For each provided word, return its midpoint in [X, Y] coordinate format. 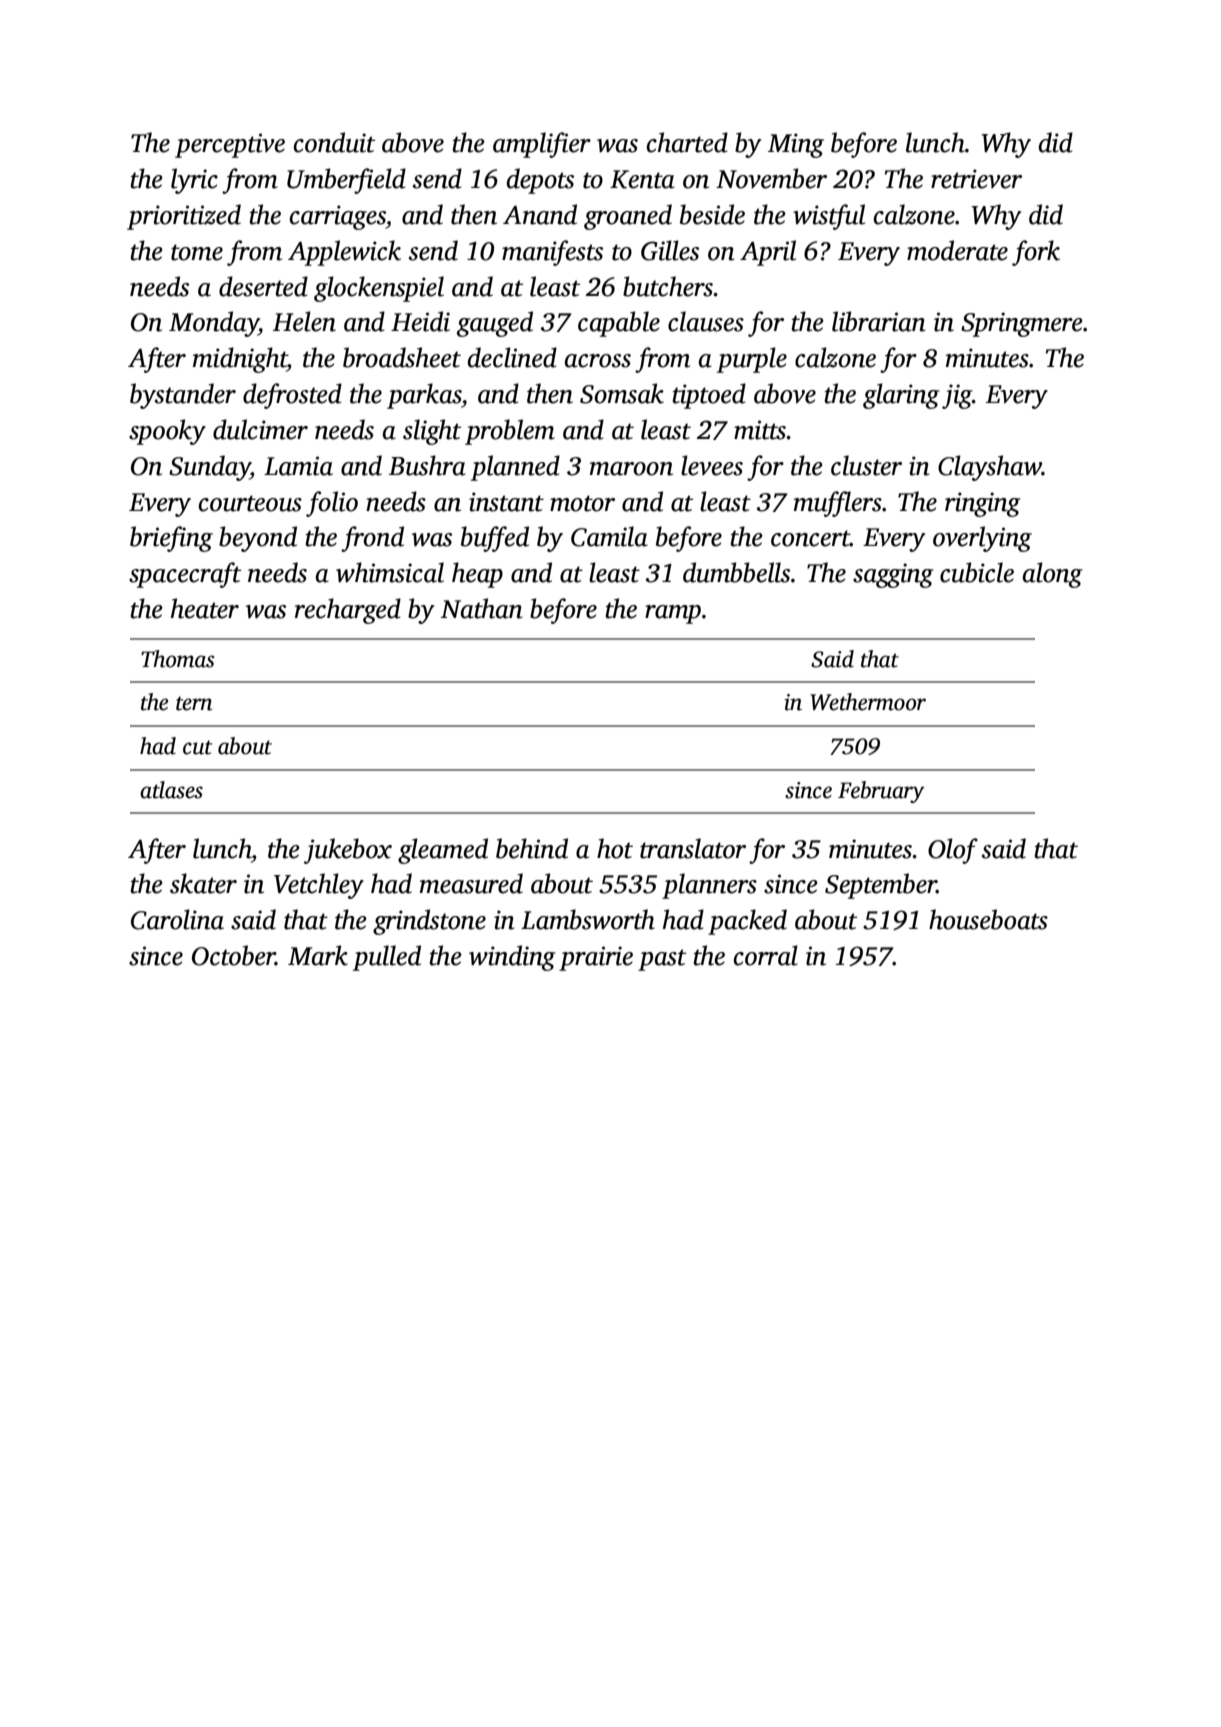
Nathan [482, 608]
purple [752, 360]
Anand [540, 214]
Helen [304, 321]
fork [1036, 253]
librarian [879, 321]
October [233, 955]
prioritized [184, 217]
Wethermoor [868, 702]
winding [512, 958]
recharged [348, 611]
